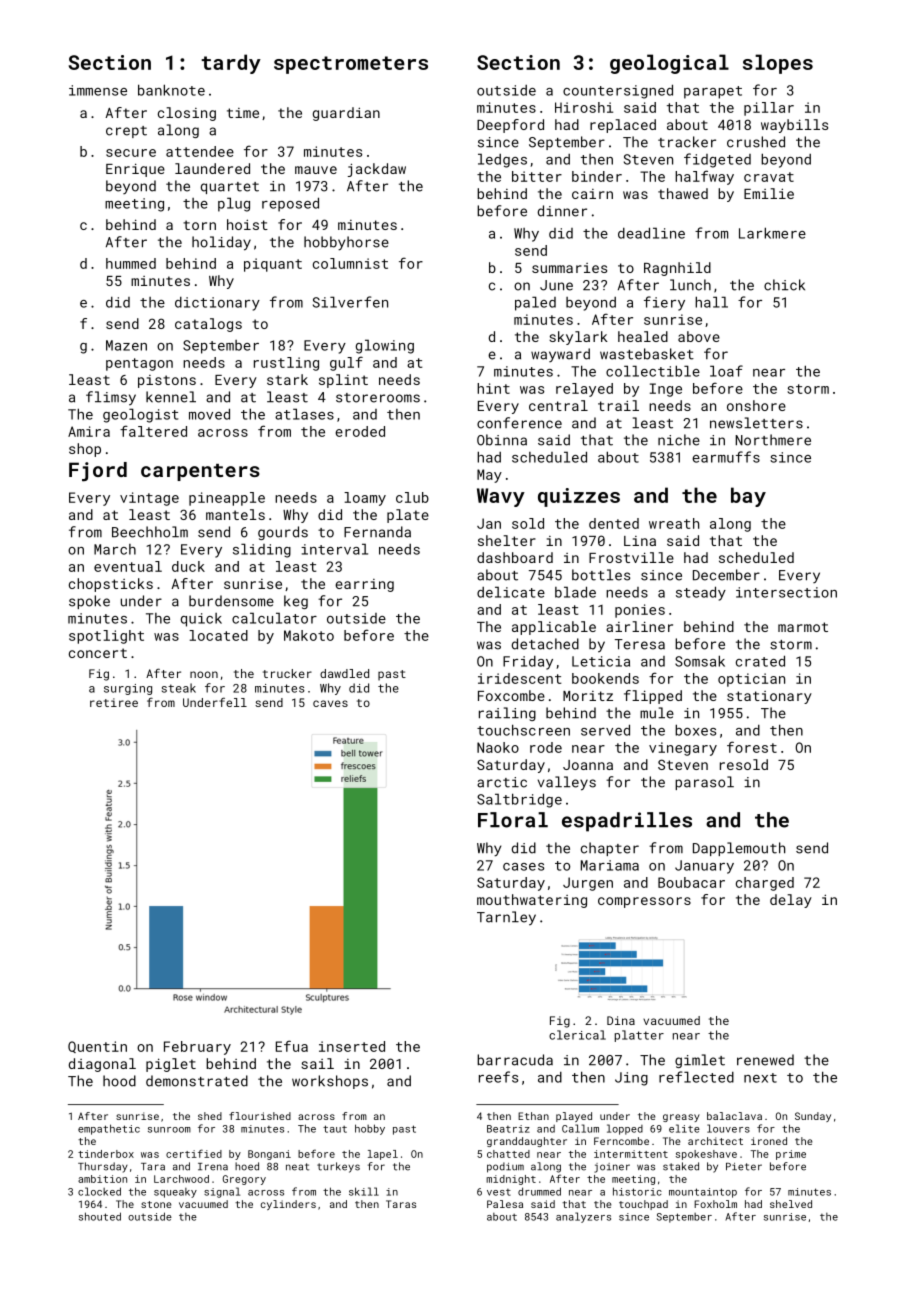 This image has width=908, height=1316. What do you see at coordinates (704, 783) in the image?
I see `parasol` at bounding box center [704, 783].
